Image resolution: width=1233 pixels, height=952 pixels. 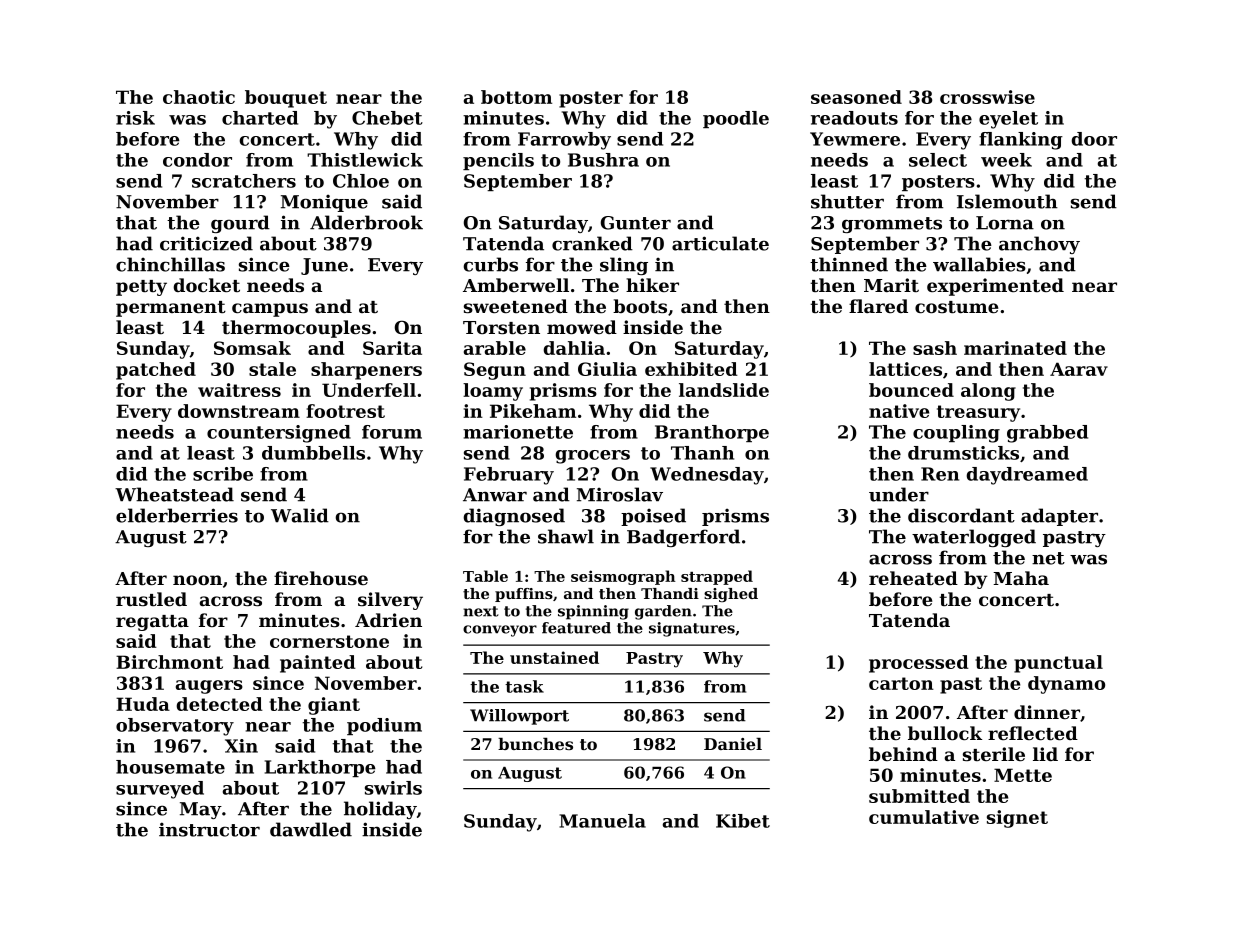 What do you see at coordinates (733, 744) in the screenshot?
I see `Daniel` at bounding box center [733, 744].
